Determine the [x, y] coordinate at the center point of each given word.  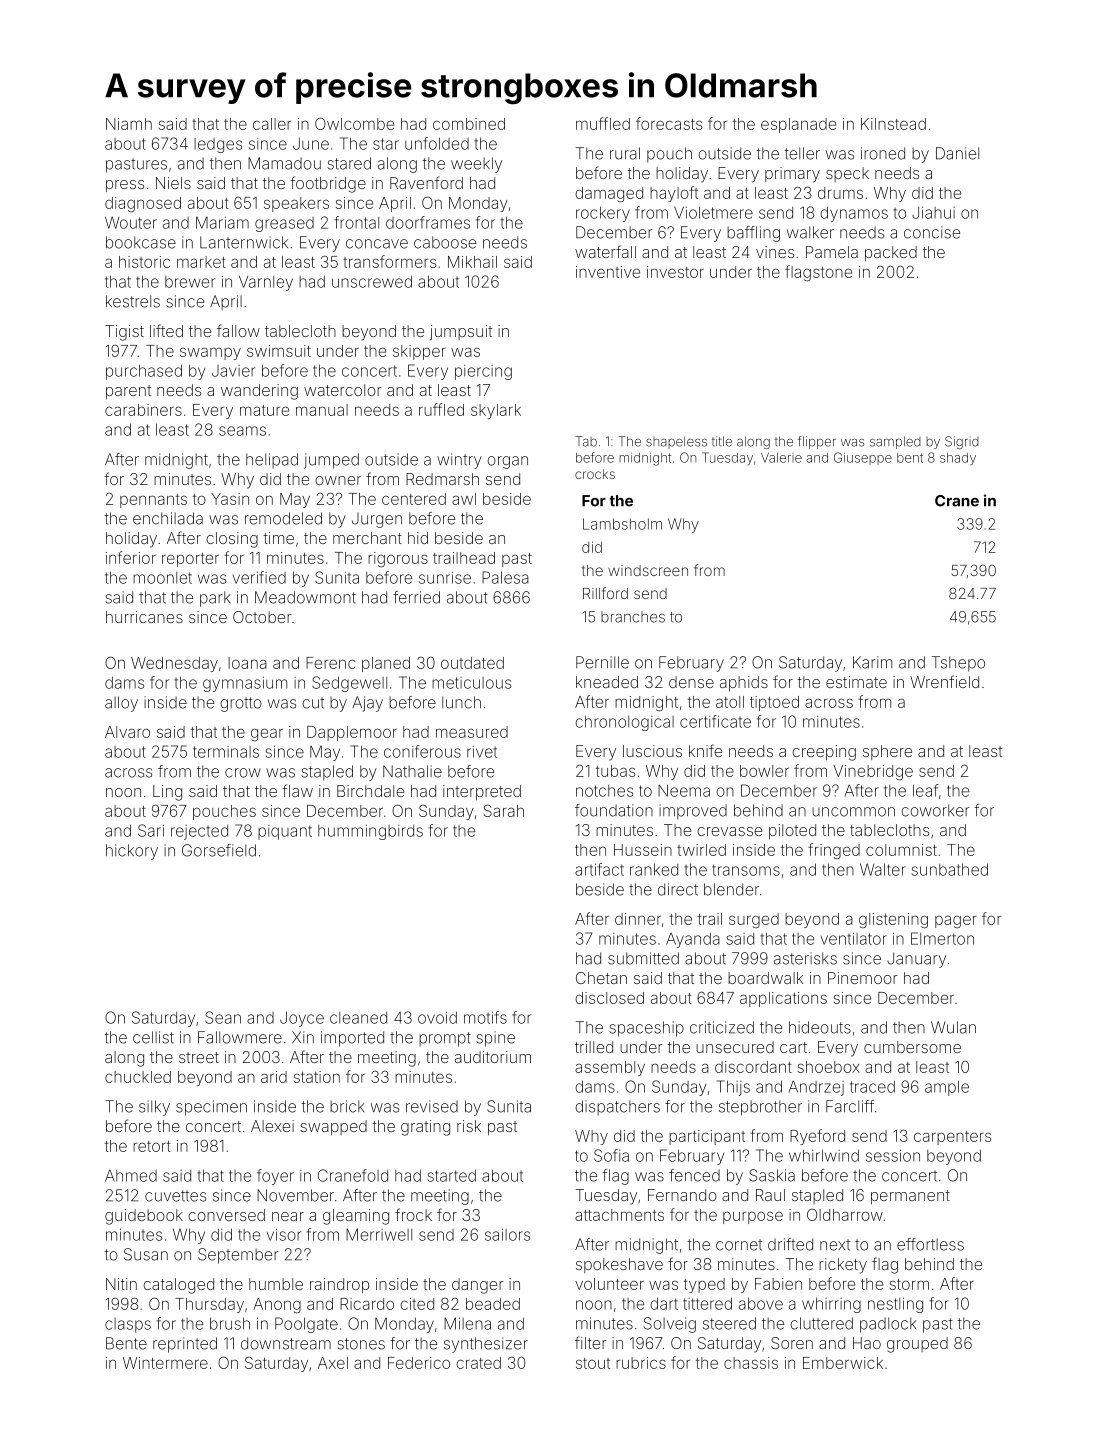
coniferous [422, 751]
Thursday [209, 1305]
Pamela [832, 252]
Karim [872, 662]
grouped [917, 1345]
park [215, 599]
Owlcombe [354, 123]
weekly [476, 165]
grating [425, 1128]
